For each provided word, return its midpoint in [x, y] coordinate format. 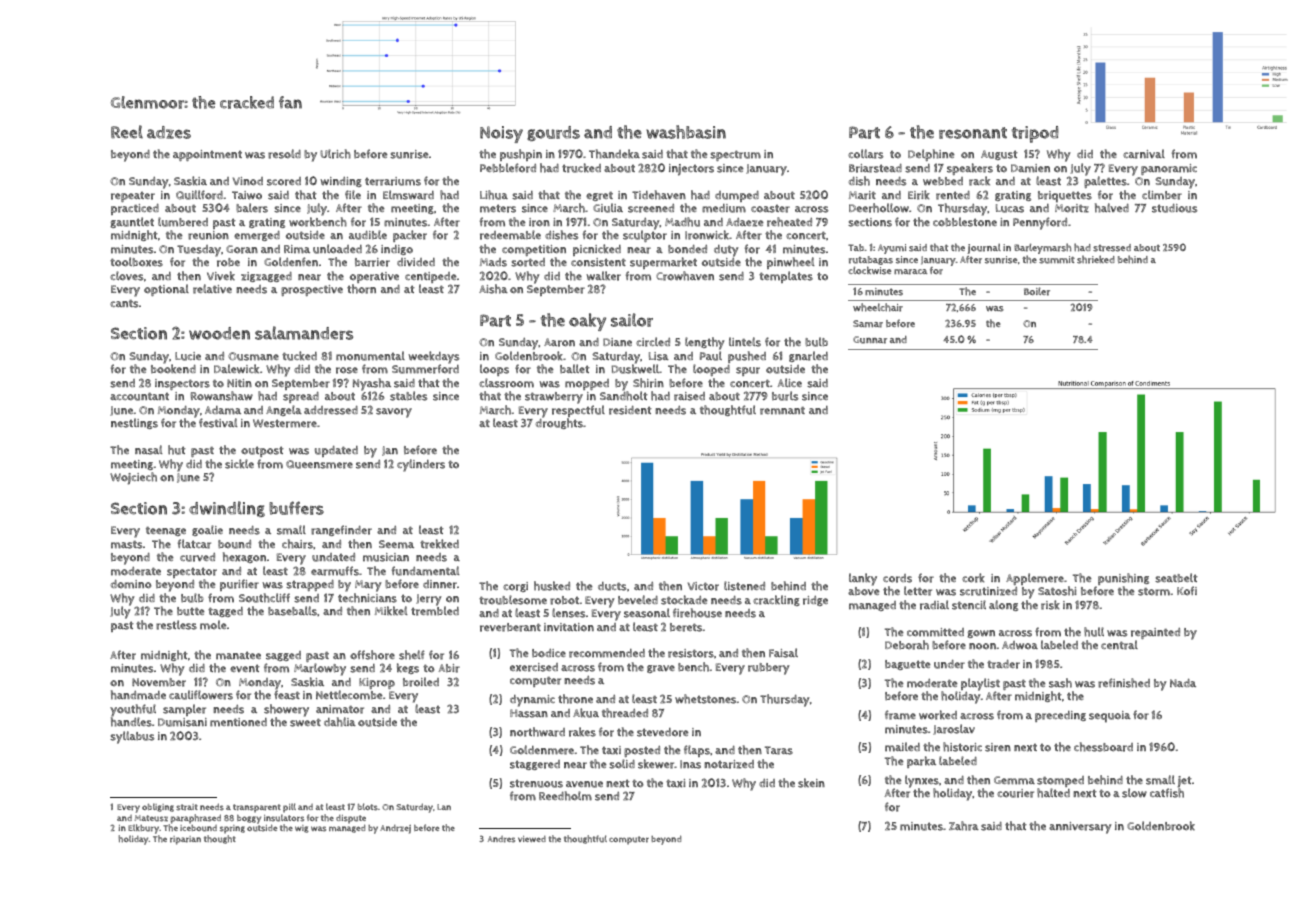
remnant [782, 411]
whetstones [705, 699]
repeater [133, 196]
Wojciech [133, 478]
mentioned [238, 722]
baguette [908, 665]
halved [1112, 208]
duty [726, 251]
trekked [439, 544]
